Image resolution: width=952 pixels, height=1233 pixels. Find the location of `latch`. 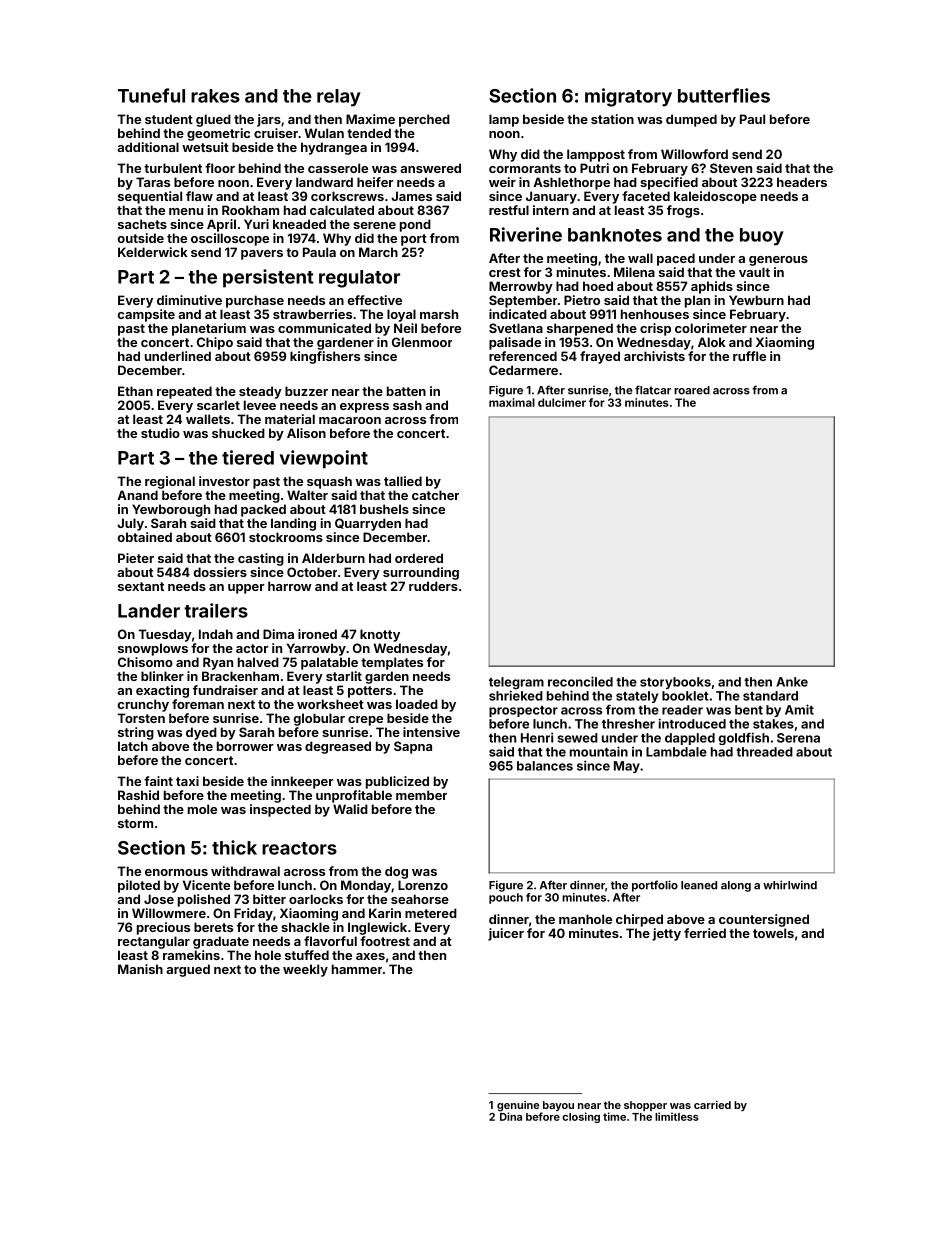

latch is located at coordinates (133, 746).
